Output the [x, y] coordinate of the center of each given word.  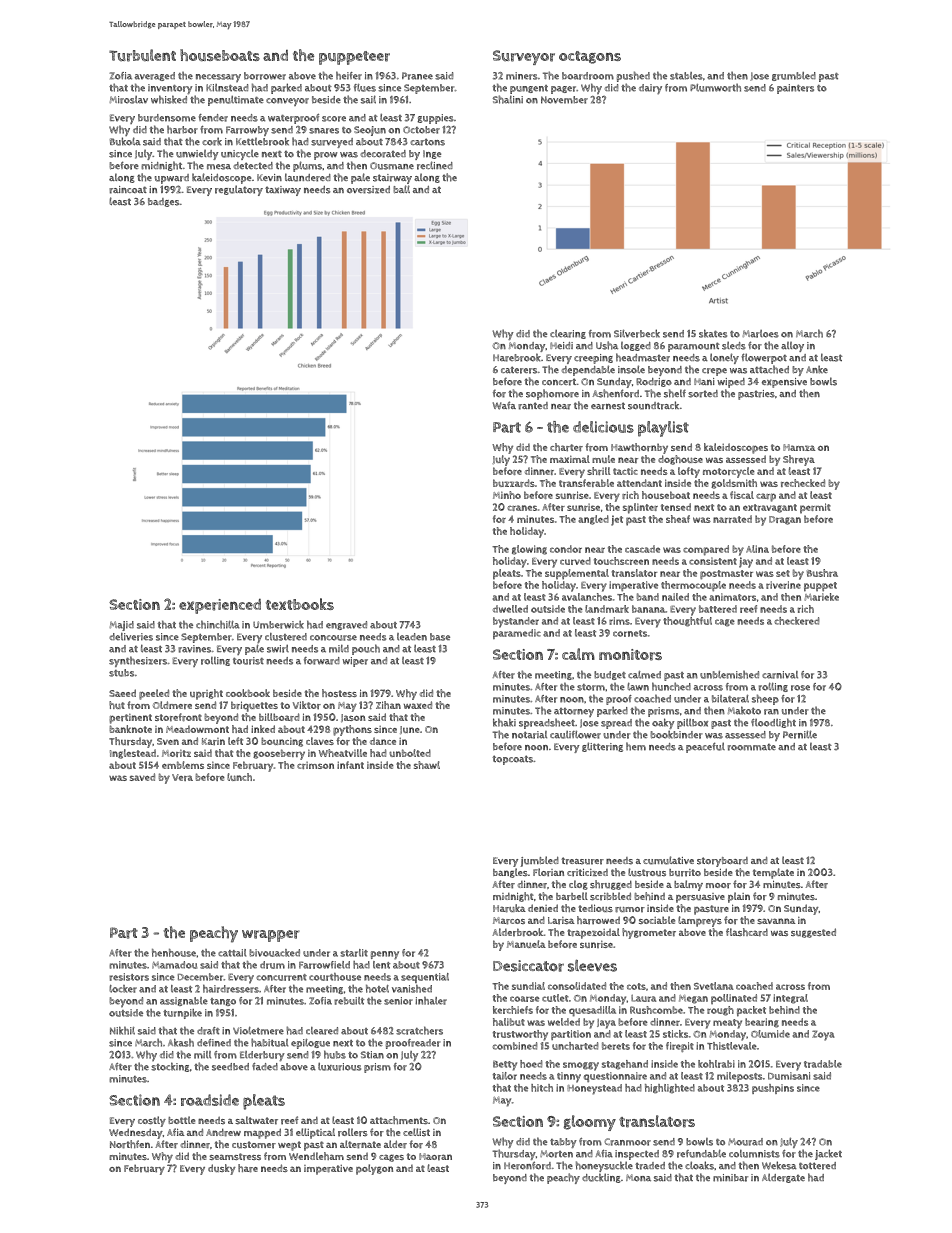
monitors [630, 655]
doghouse [680, 460]
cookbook [248, 693]
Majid [122, 626]
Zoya [823, 1035]
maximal [570, 459]
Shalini [508, 99]
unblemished [729, 675]
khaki [504, 722]
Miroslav [129, 100]
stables [686, 76]
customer [254, 1145]
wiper [355, 662]
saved [142, 777]
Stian [372, 1055]
